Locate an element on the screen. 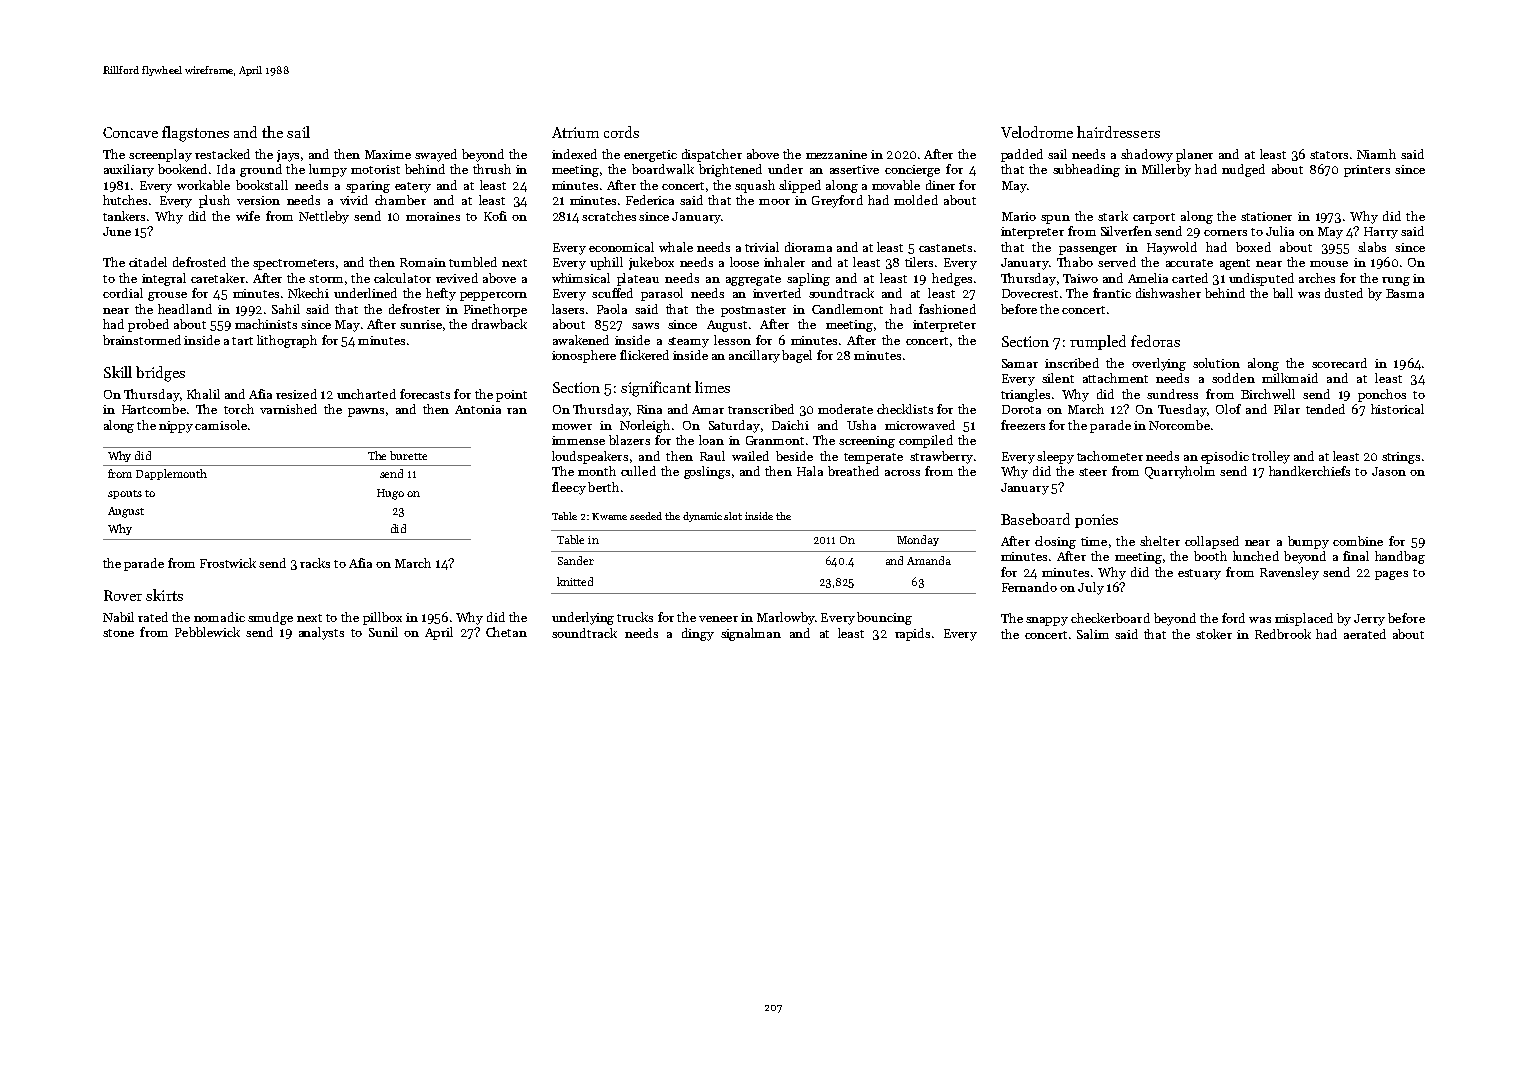 The width and height of the screenshot is (1528, 1080). planer is located at coordinates (1194, 155).
